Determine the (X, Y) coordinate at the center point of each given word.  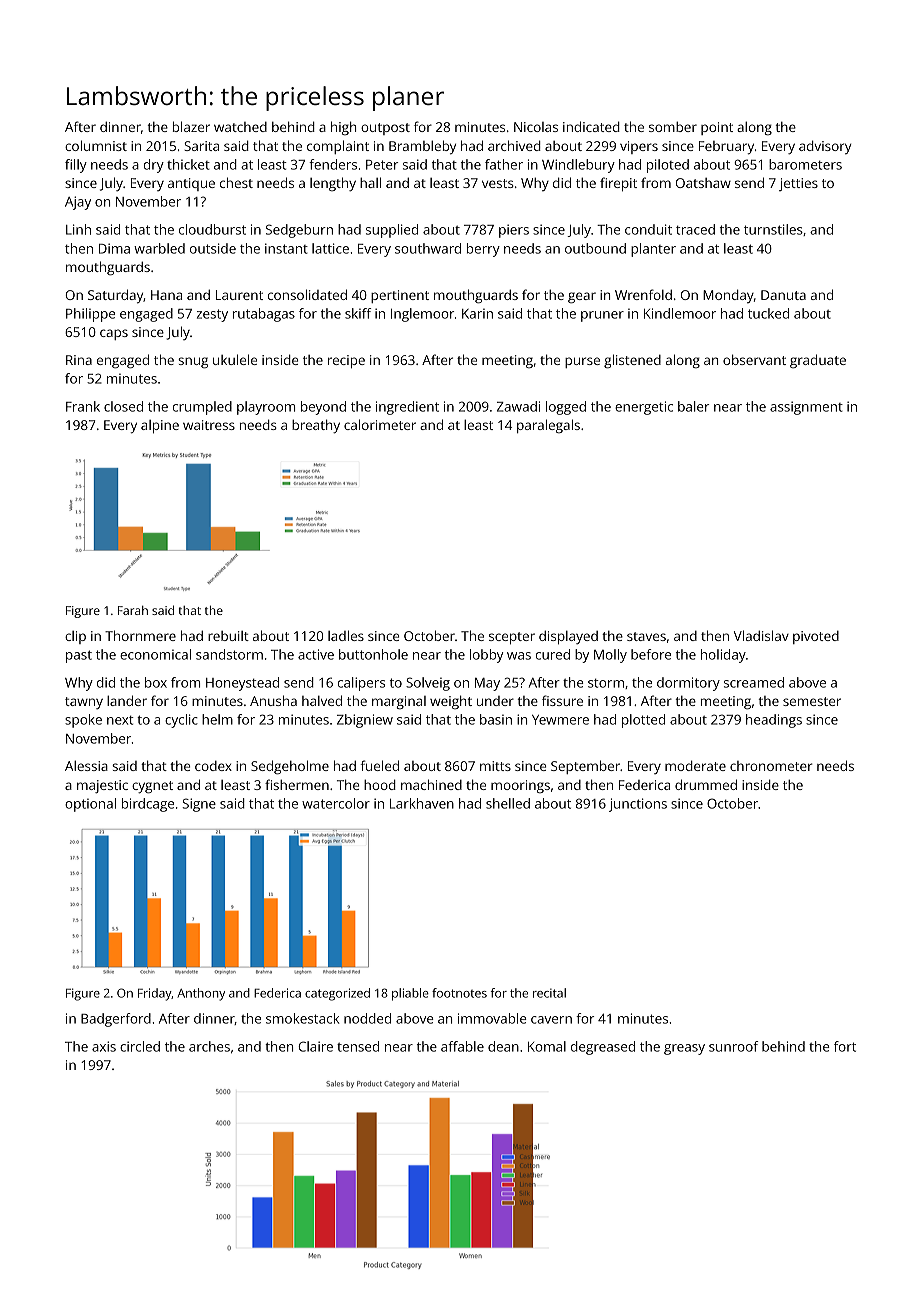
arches (209, 1046)
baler (693, 406)
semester (812, 701)
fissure (562, 700)
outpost (385, 129)
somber (673, 126)
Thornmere (140, 635)
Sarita (201, 146)
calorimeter (380, 424)
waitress (209, 425)
